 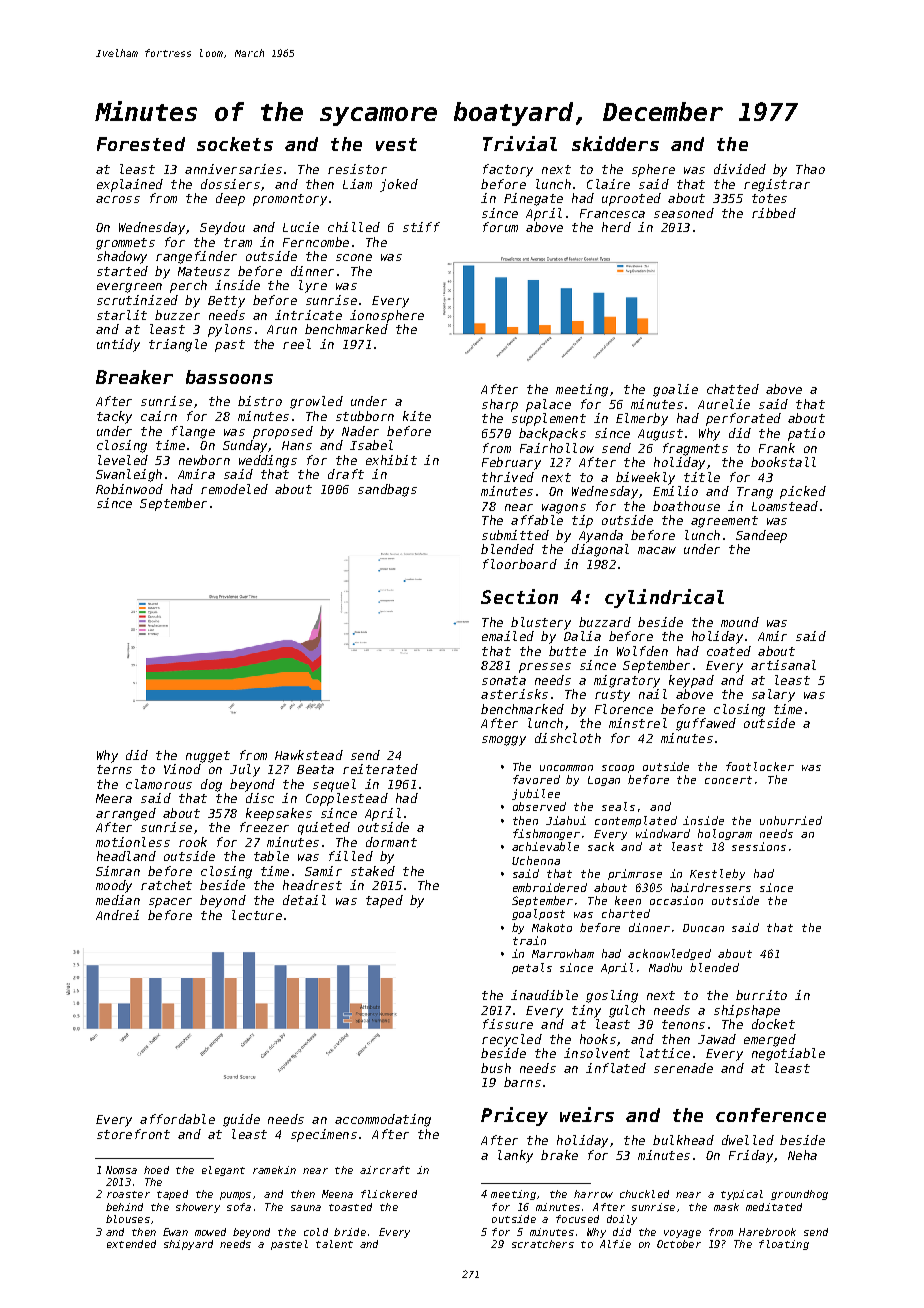 I want to click on factory, so click(x=508, y=170).
